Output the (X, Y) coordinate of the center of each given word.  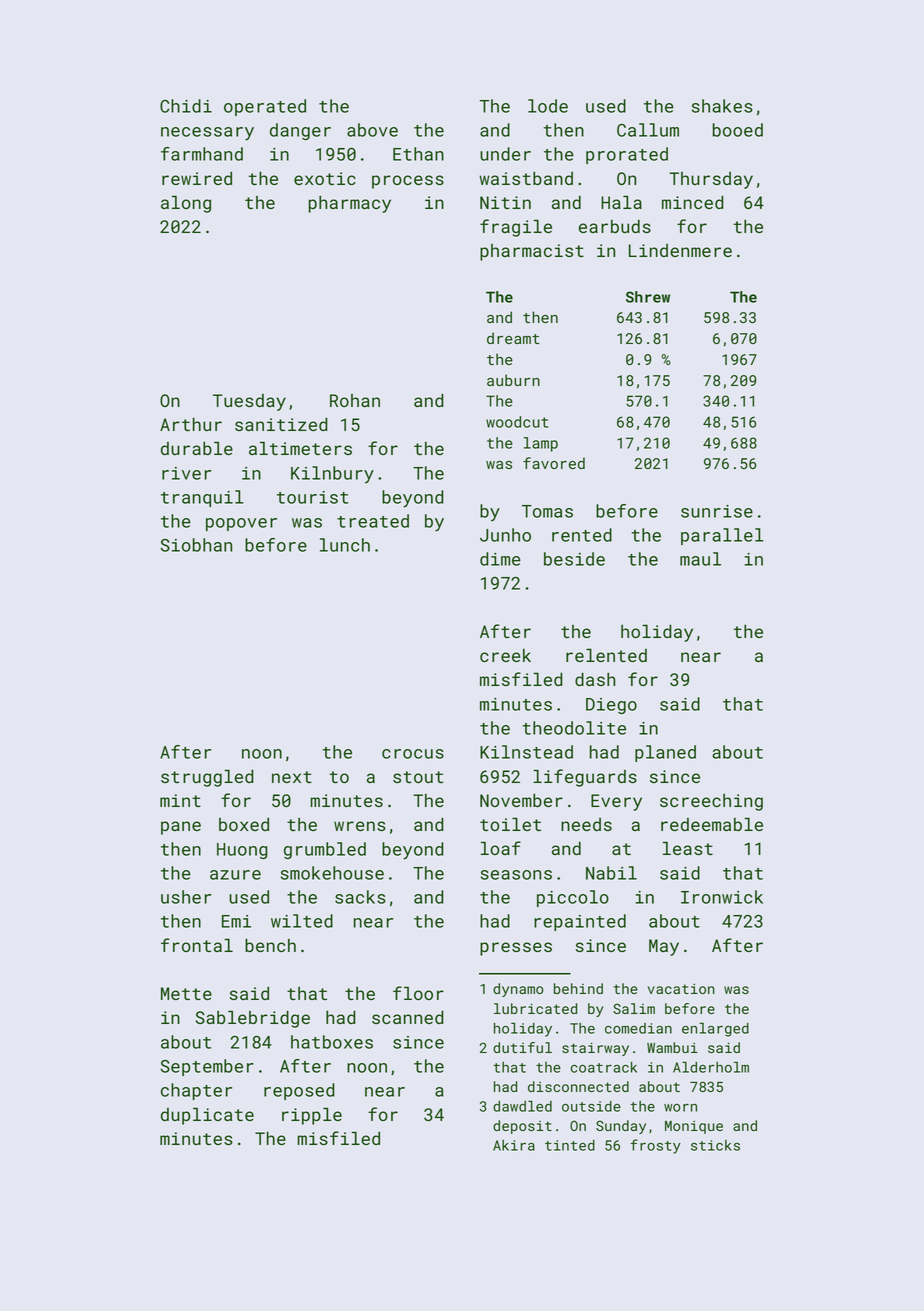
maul (700, 559)
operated (265, 107)
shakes (722, 106)
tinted (570, 1145)
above (372, 130)
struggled (207, 778)
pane (181, 828)
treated (373, 521)
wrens (360, 826)
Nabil (611, 873)
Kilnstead (526, 752)
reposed (299, 1091)
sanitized (281, 424)
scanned (408, 1017)
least (688, 848)
